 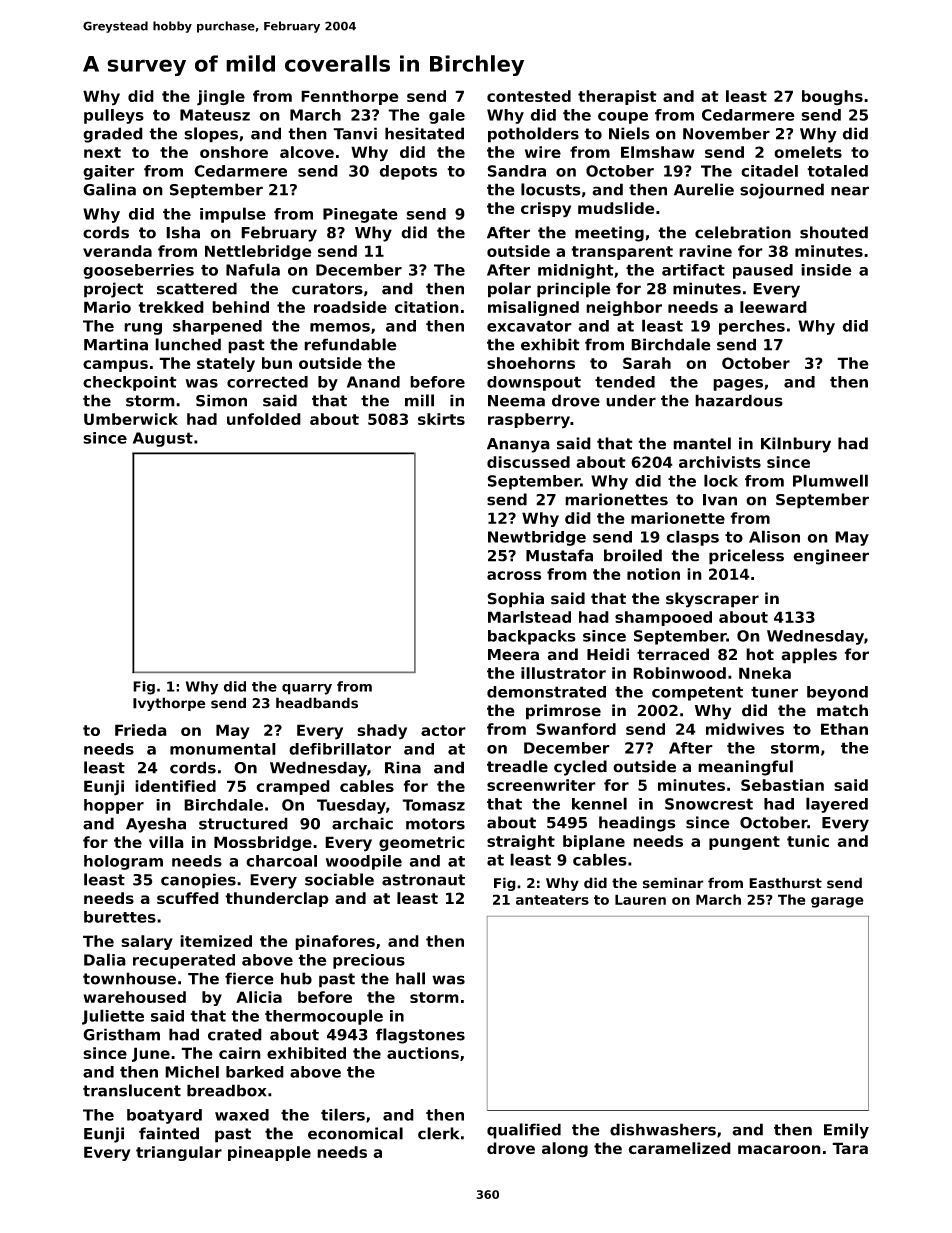 I want to click on garage, so click(x=837, y=902).
